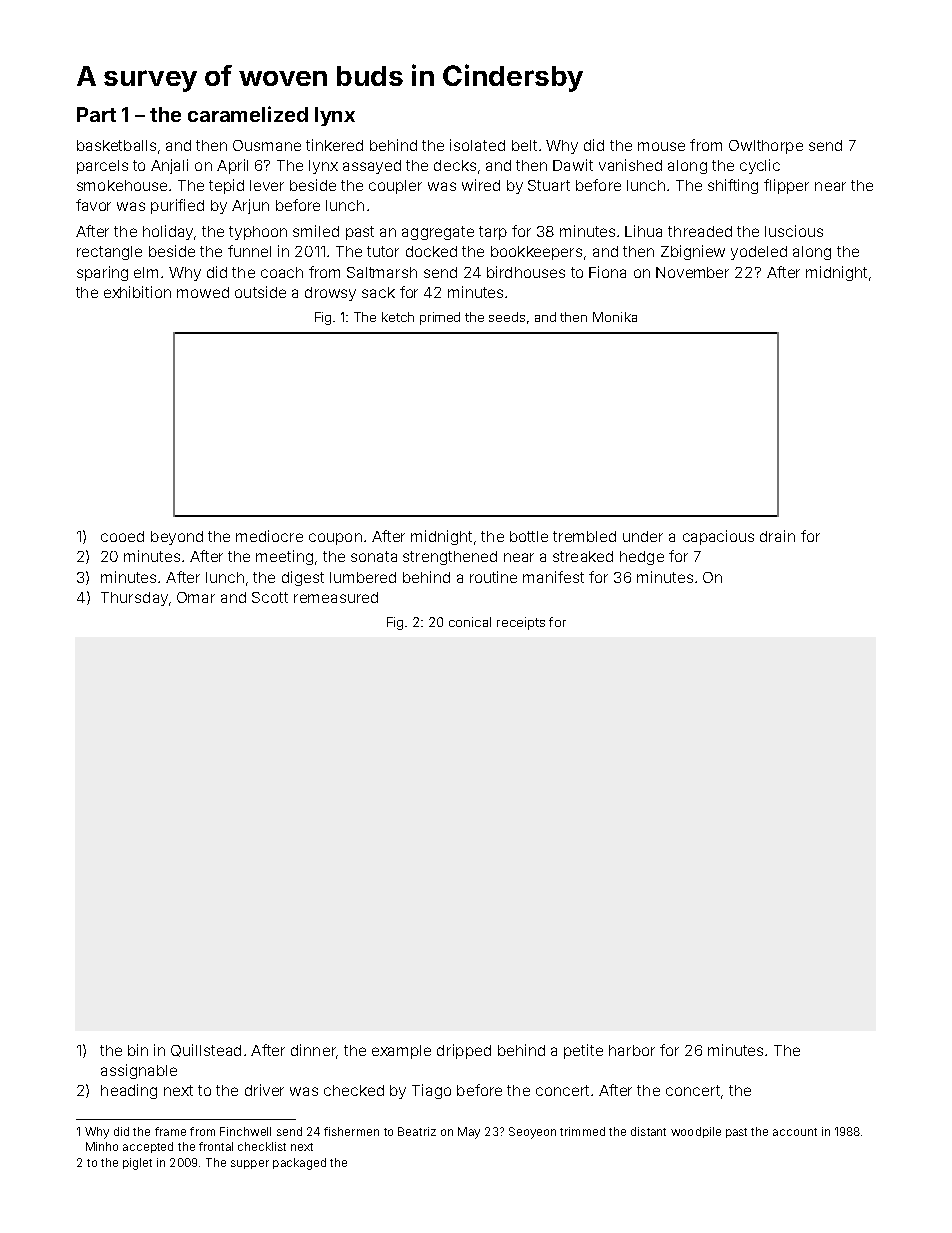 This screenshot has width=952, height=1233. I want to click on beyond, so click(177, 538).
